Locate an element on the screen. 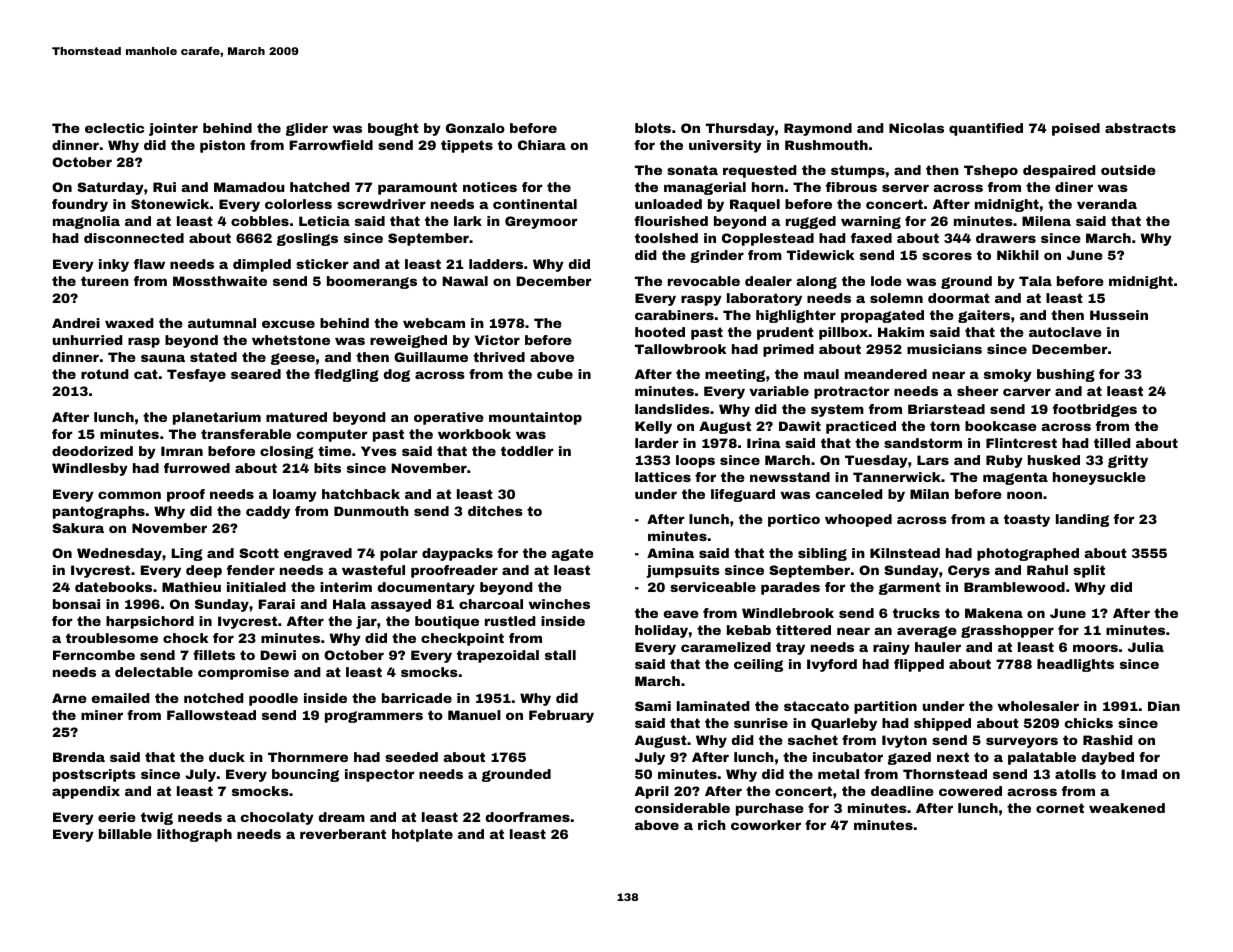  solemn is located at coordinates (896, 298).
